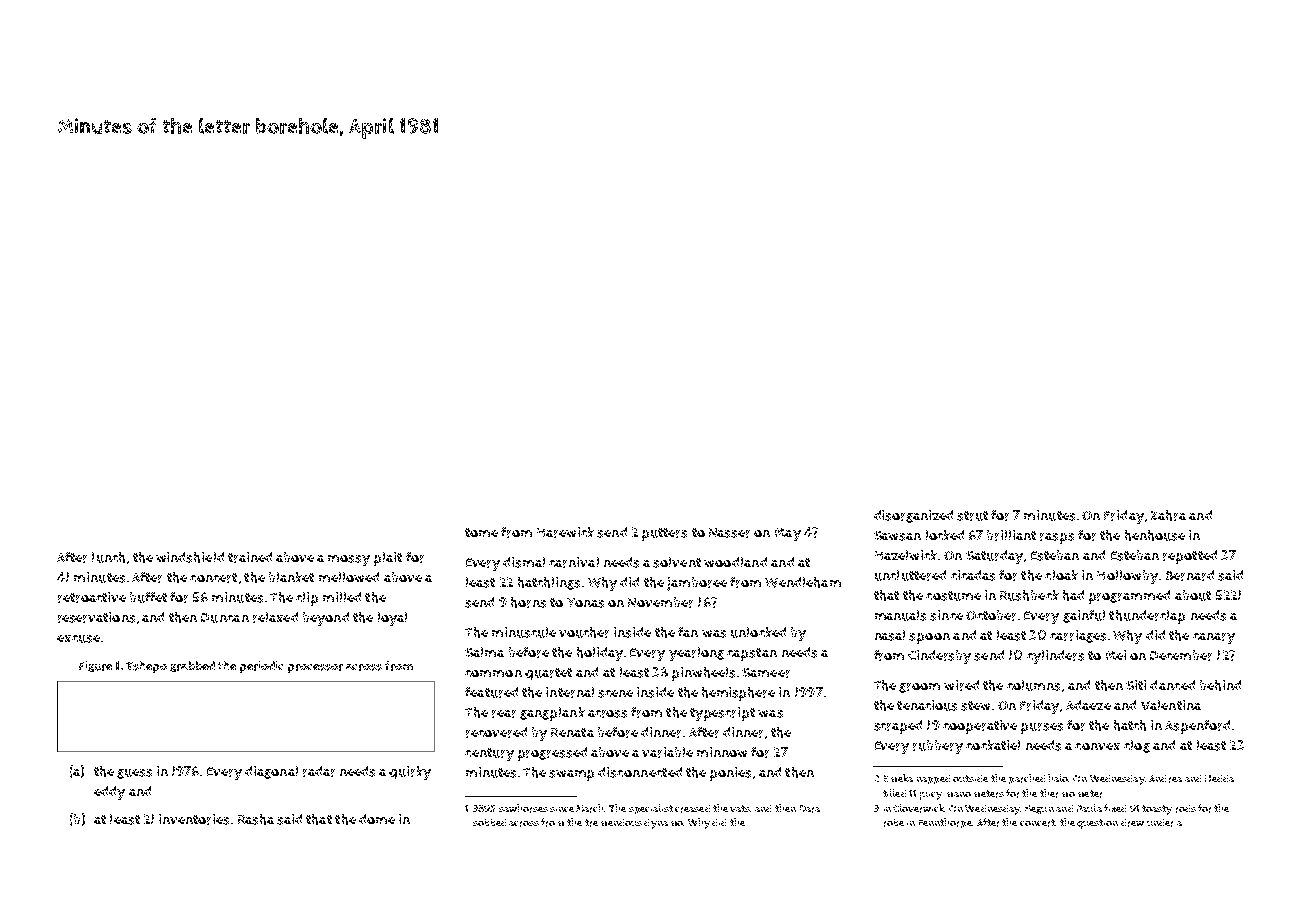 The width and height of the screenshot is (1308, 924). Describe the element at coordinates (146, 667) in the screenshot. I see `Tshepo` at that location.
